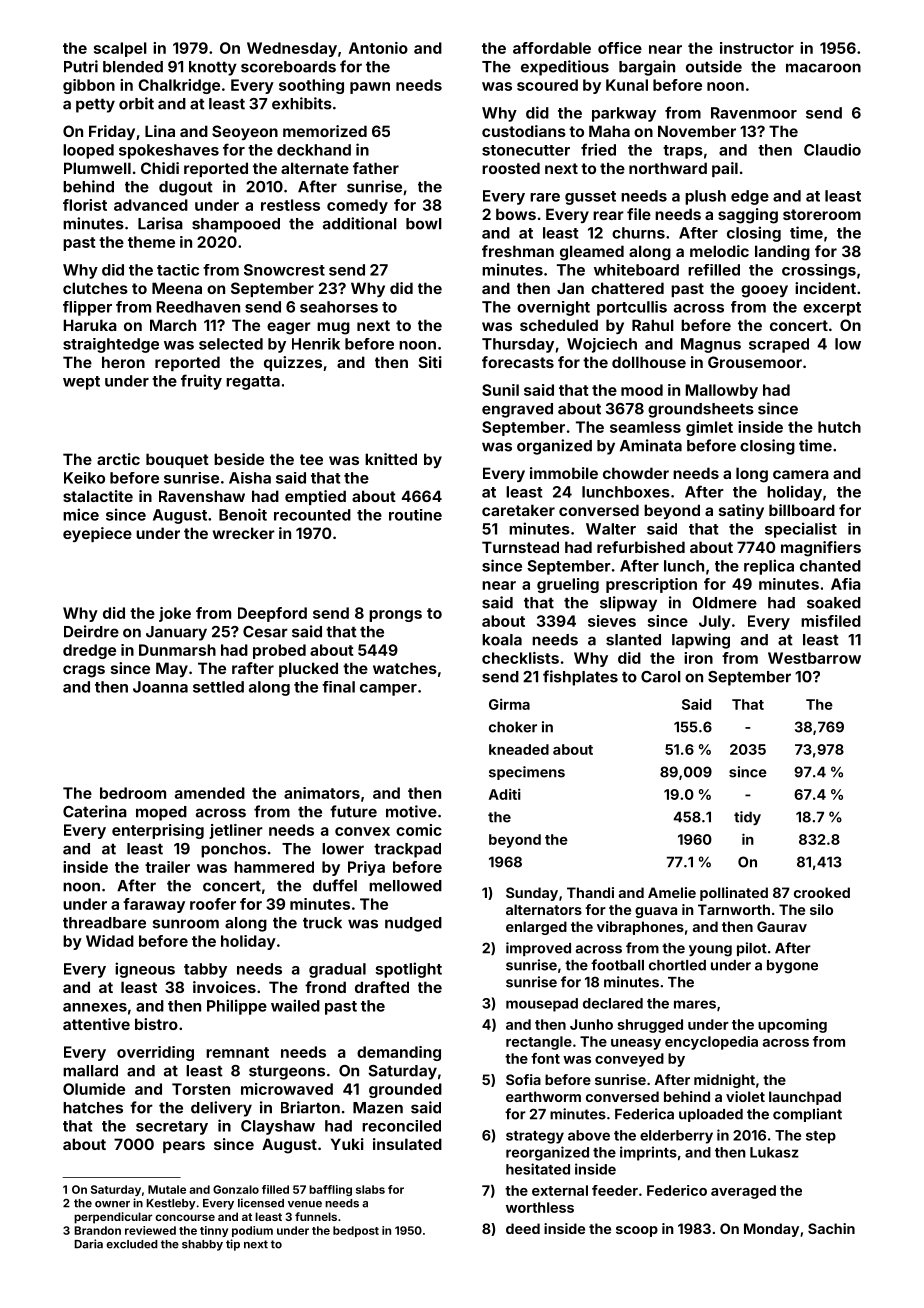 This screenshot has height=1308, width=924. I want to click on caretaker, so click(518, 510).
